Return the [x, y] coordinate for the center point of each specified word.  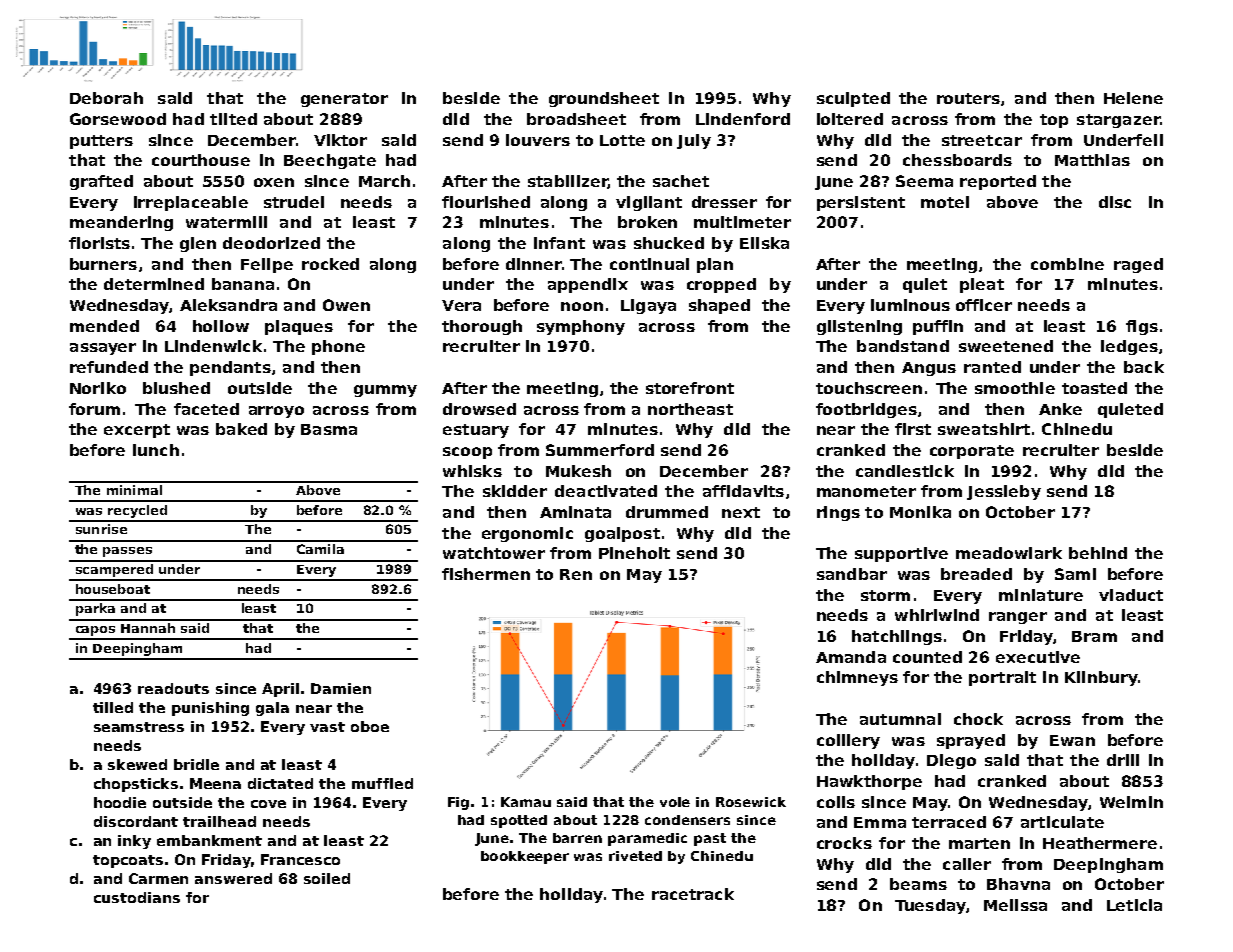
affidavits [743, 491]
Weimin [1131, 802]
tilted [233, 119]
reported [998, 182]
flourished [486, 202]
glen [198, 244]
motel [945, 202]
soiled [327, 878]
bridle [196, 764]
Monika [920, 512]
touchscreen [869, 388]
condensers [687, 820]
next [741, 512]
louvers [538, 140]
